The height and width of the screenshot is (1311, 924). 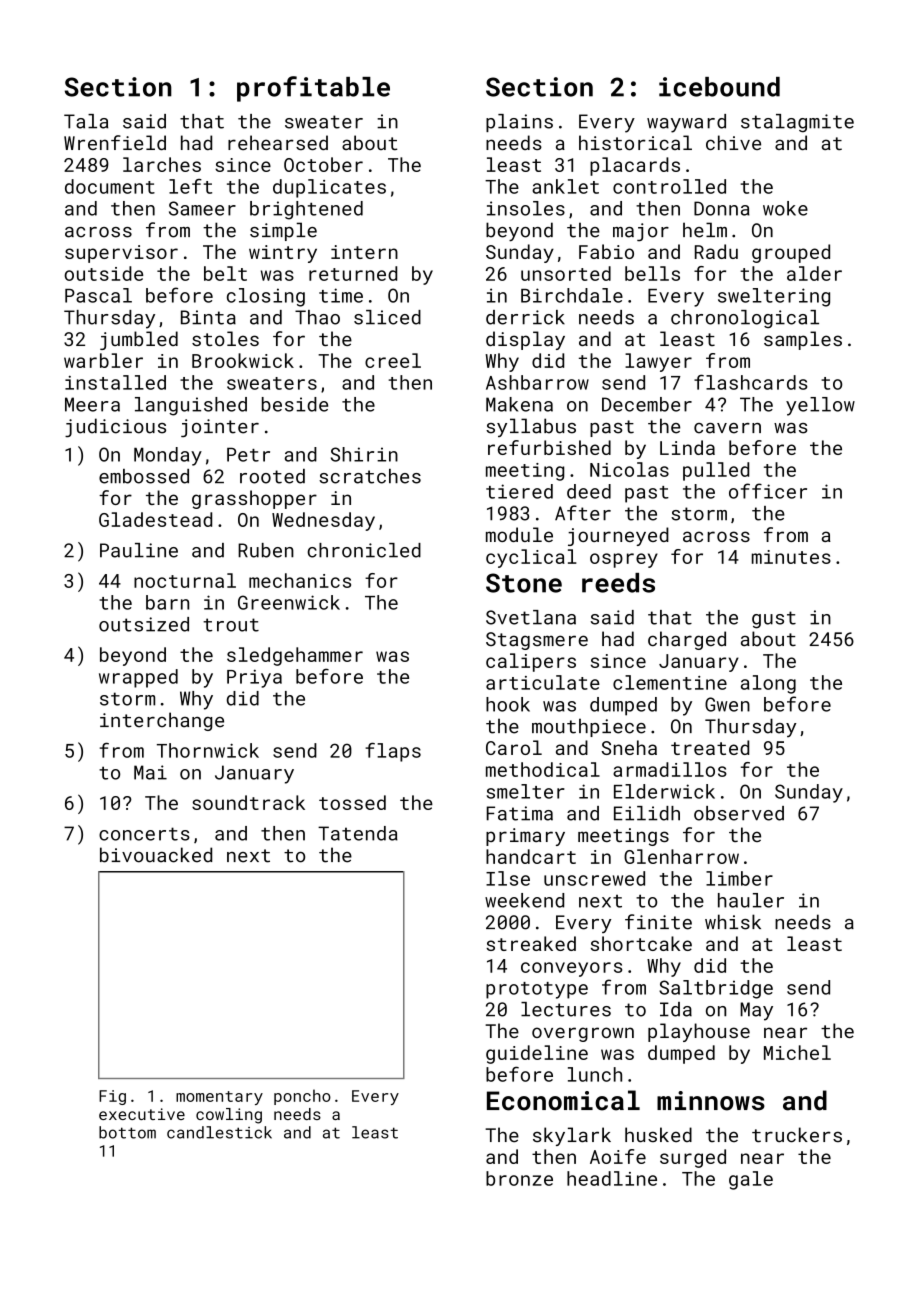 I want to click on chive, so click(x=733, y=142).
